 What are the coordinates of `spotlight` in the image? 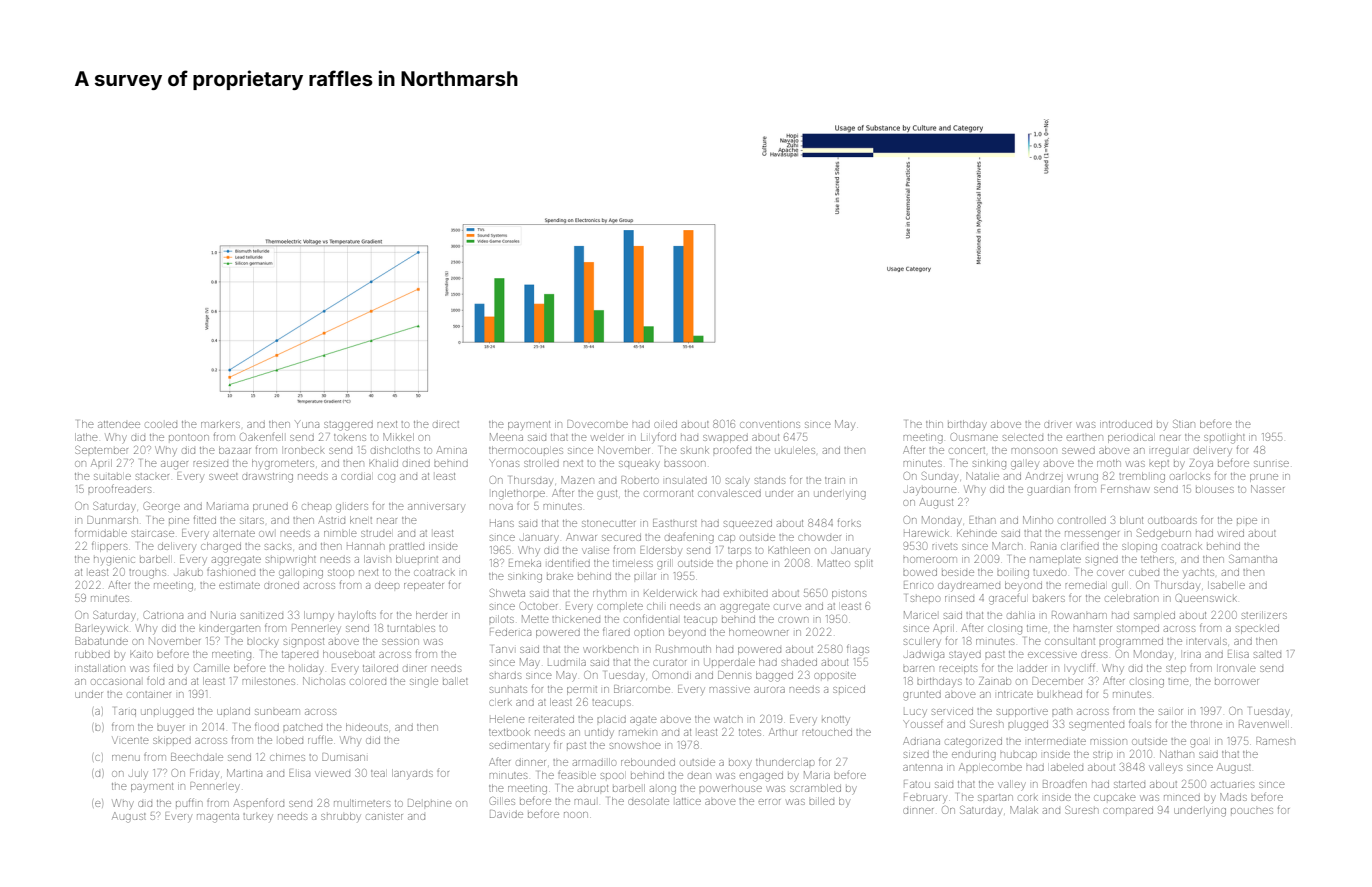 It's located at (1224, 439).
